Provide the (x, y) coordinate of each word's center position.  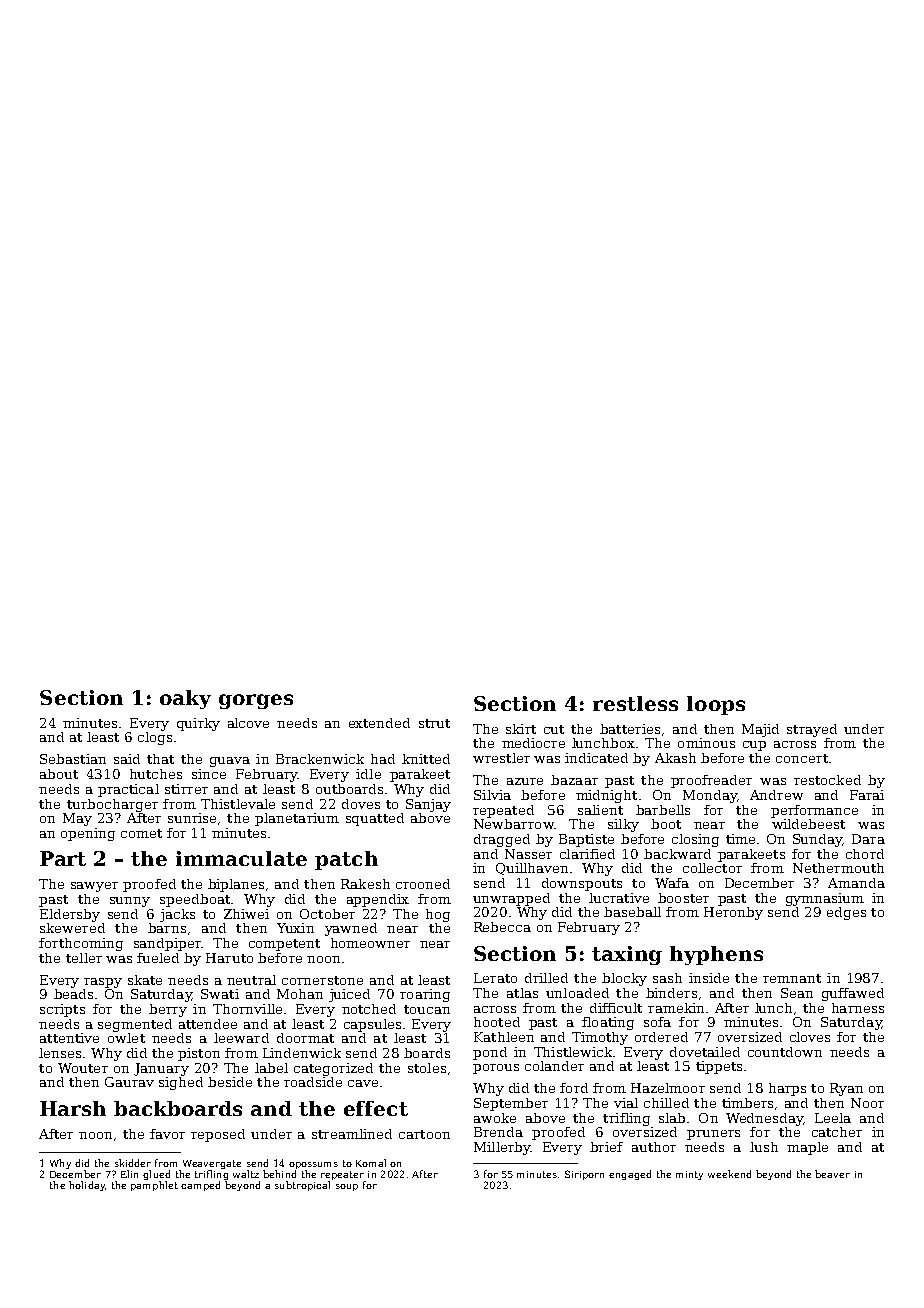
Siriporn (584, 1175)
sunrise (192, 818)
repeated (503, 811)
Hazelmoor (668, 1088)
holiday (87, 1186)
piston (199, 1054)
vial (626, 1103)
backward (677, 854)
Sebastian (73, 759)
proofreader (711, 781)
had (383, 759)
